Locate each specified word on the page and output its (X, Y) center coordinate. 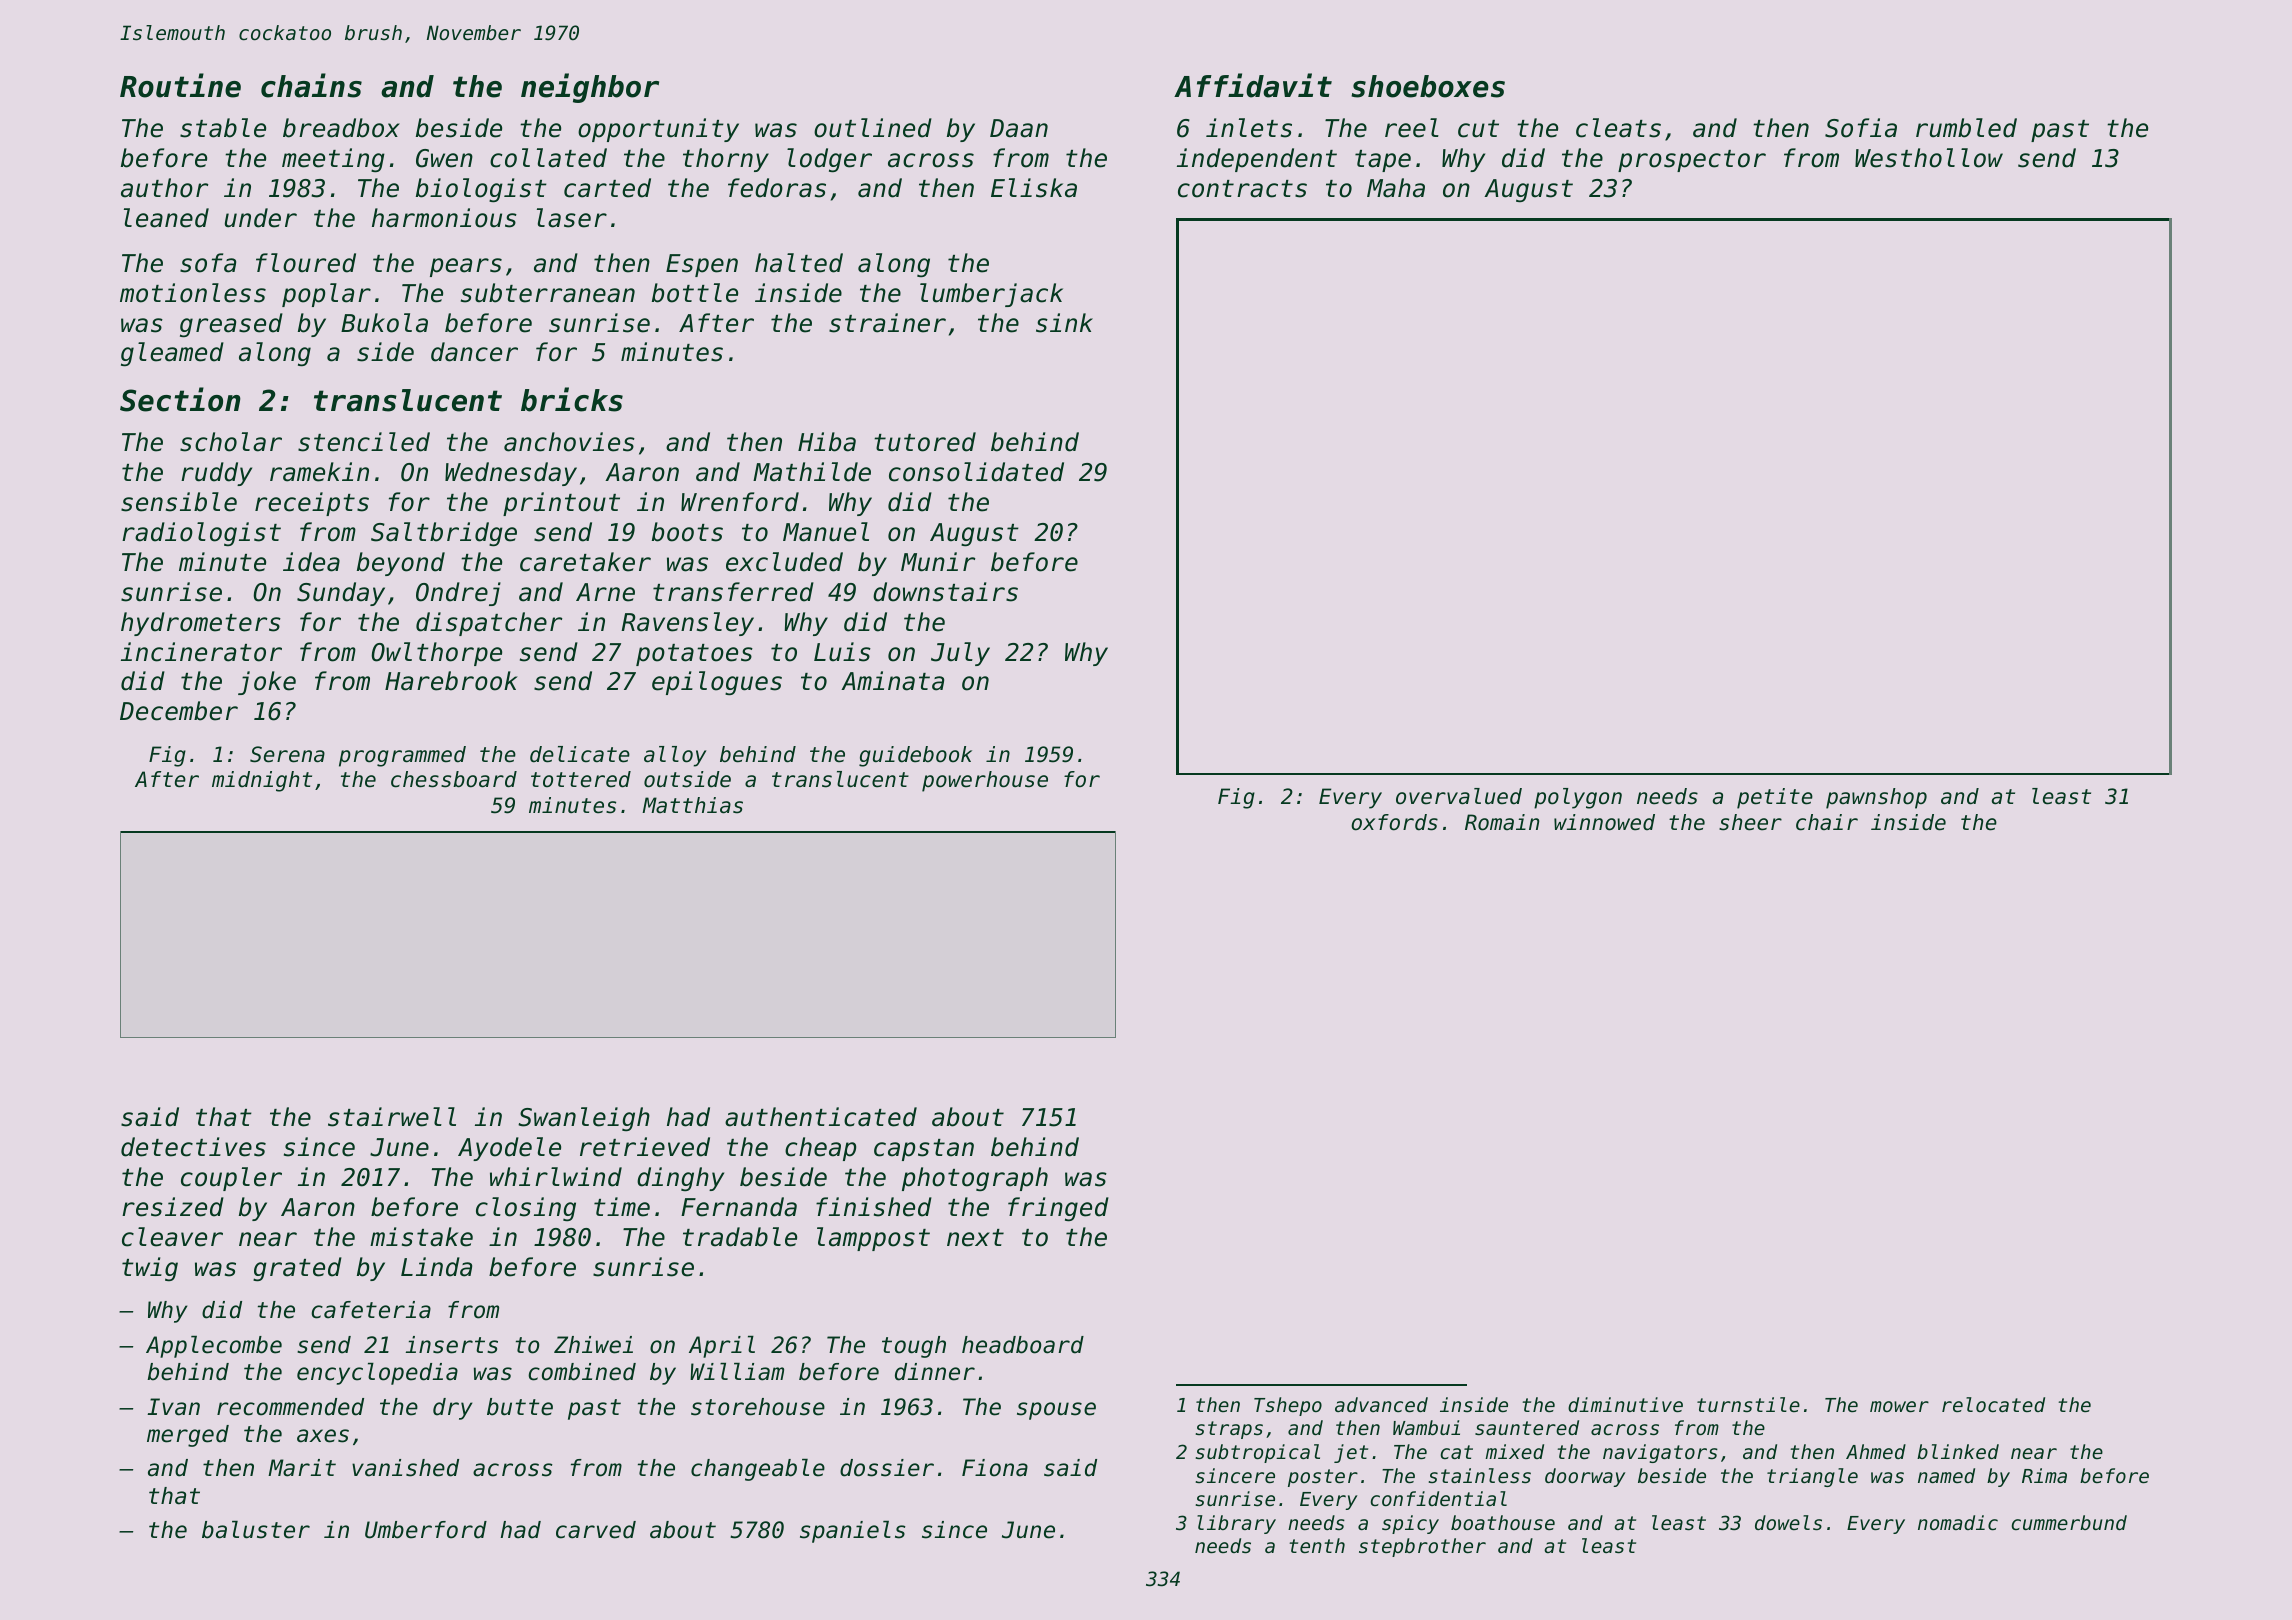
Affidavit (1253, 85)
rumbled (1966, 128)
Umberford (426, 1530)
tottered (581, 779)
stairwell (392, 1117)
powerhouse (985, 781)
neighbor (590, 88)
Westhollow (1929, 158)
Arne (605, 592)
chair (1827, 822)
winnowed (1604, 822)
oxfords (1394, 822)
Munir (938, 562)
